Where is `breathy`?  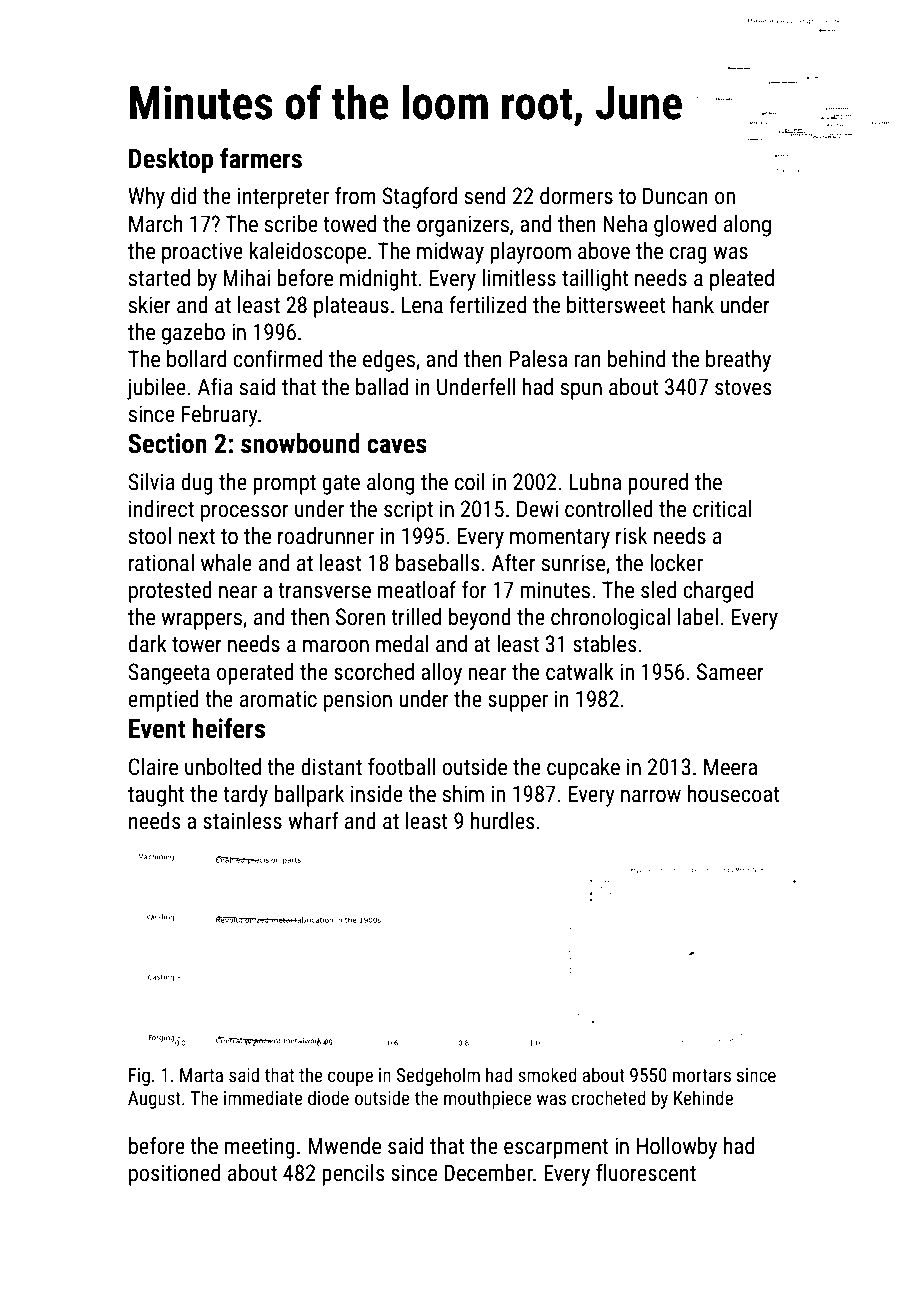 breathy is located at coordinates (738, 361).
